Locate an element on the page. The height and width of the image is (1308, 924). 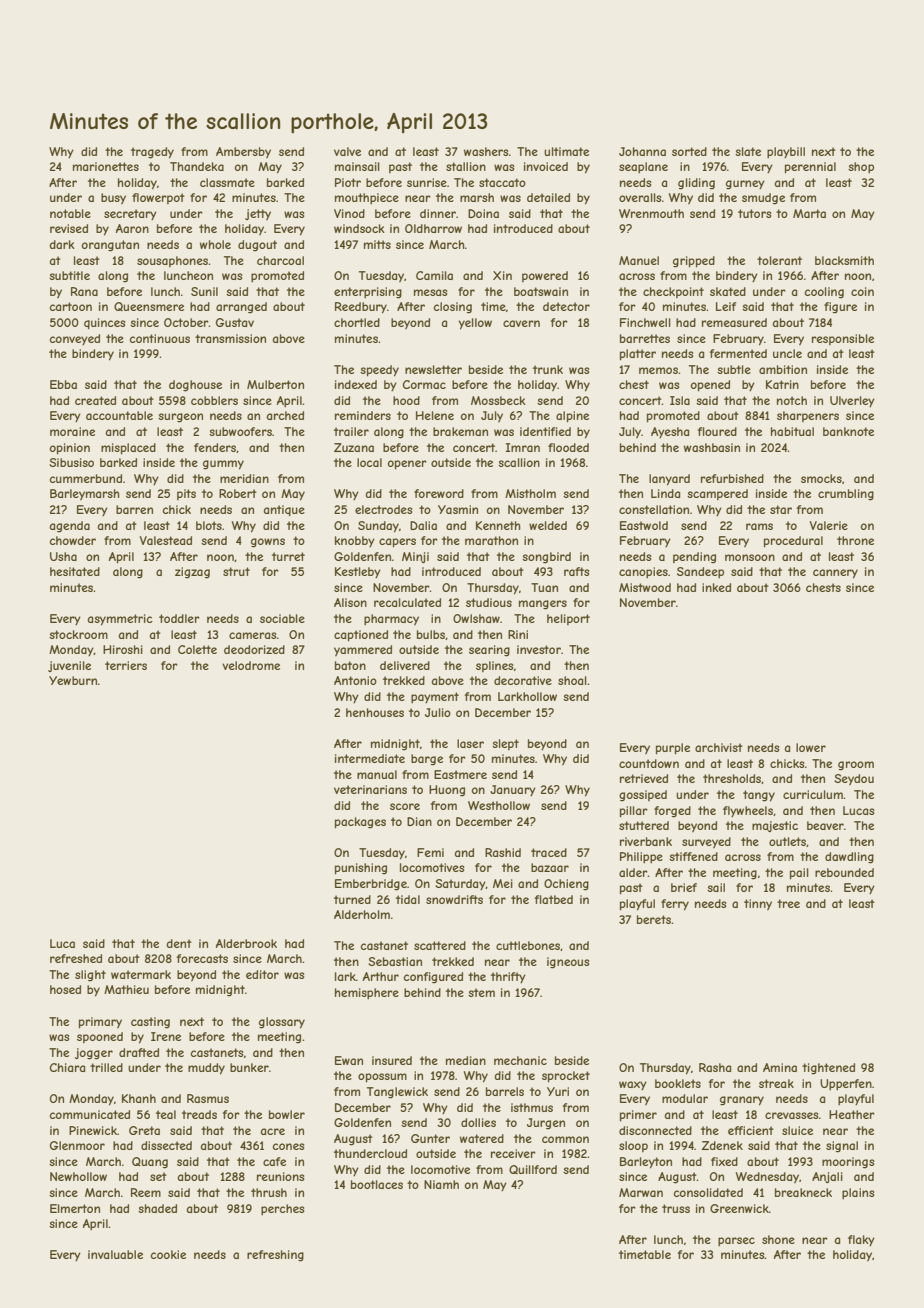
forecasts is located at coordinates (202, 958).
